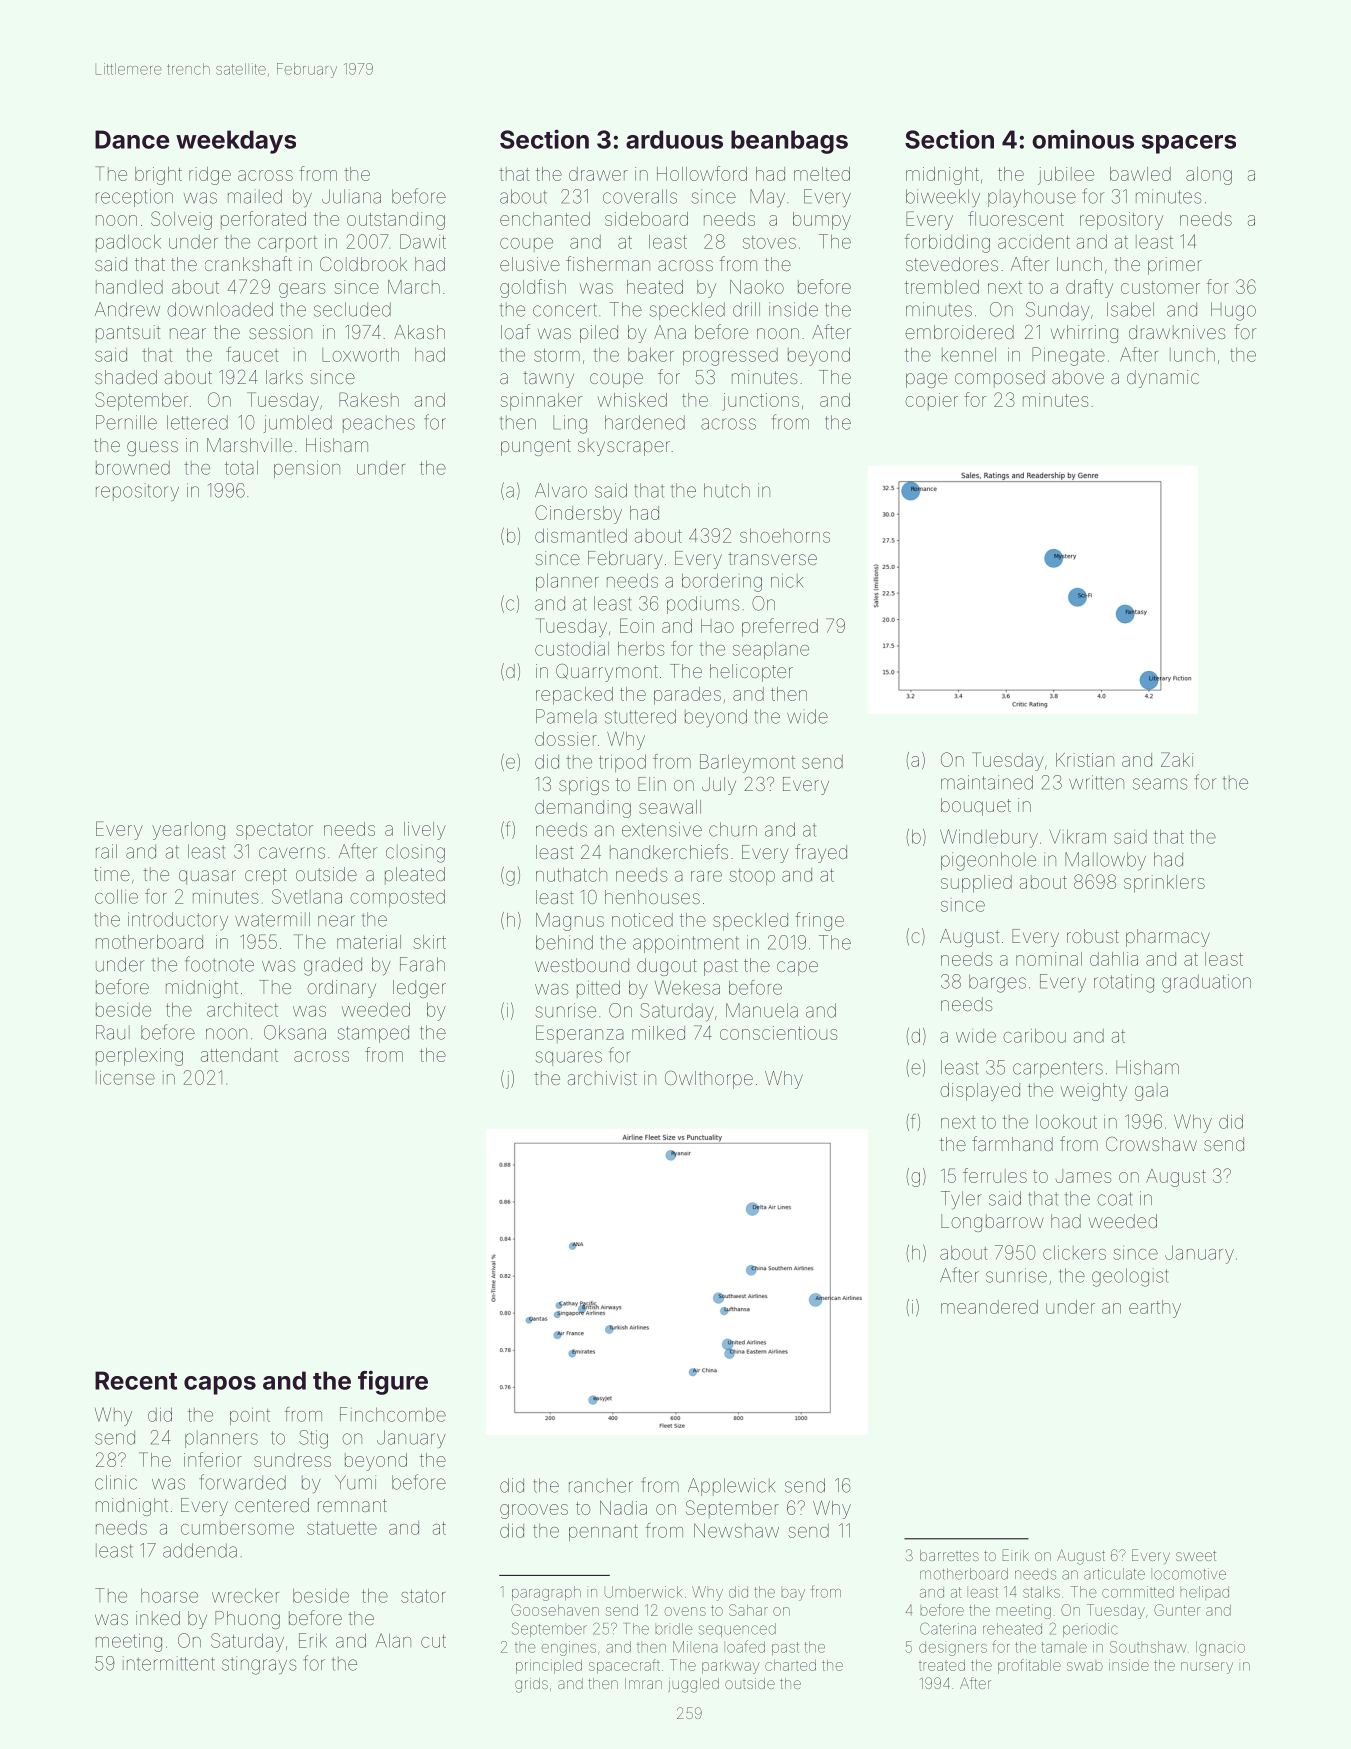 This page has height=1749, width=1351. Describe the element at coordinates (546, 1593) in the page. I see `paragraph` at that location.
